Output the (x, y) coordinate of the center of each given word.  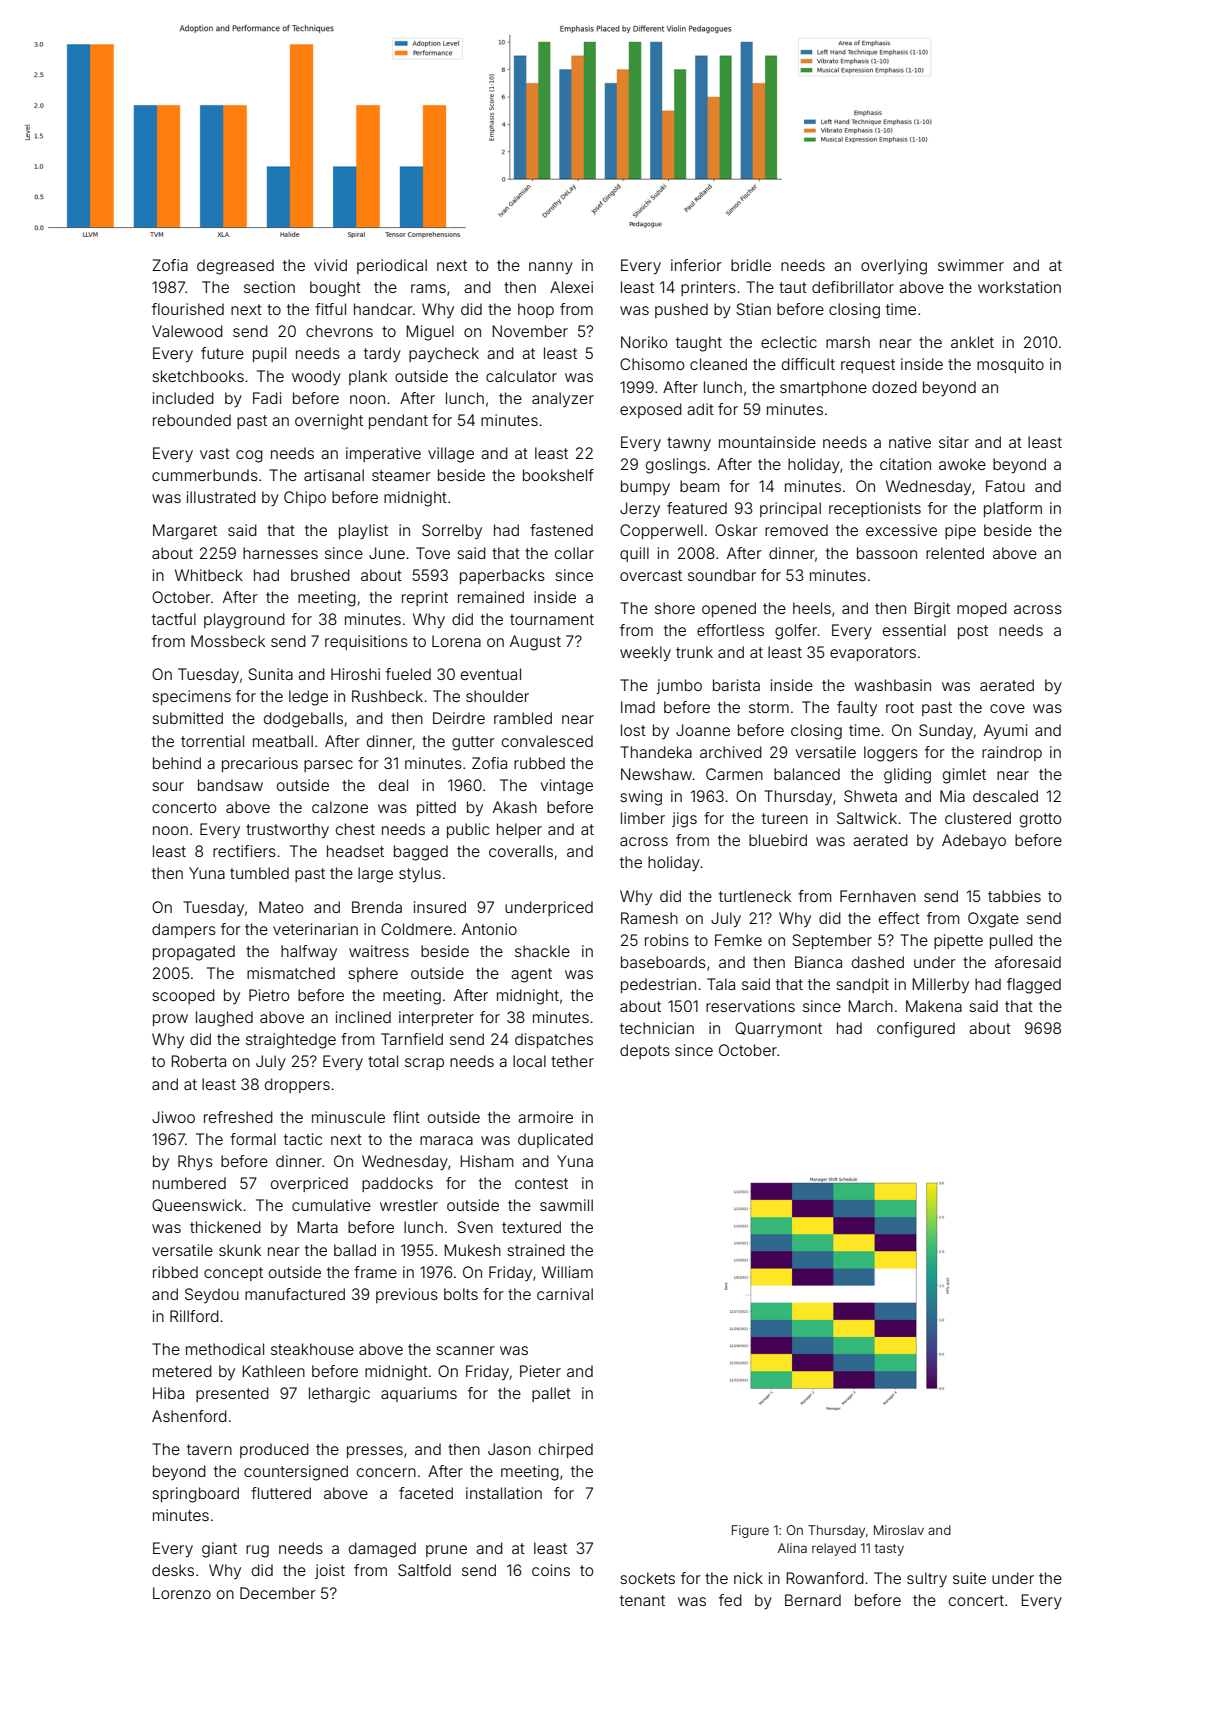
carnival (565, 1294)
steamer (401, 475)
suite (969, 1578)
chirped (566, 1450)
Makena (934, 1006)
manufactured (295, 1294)
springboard (195, 1495)
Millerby (940, 985)
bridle (751, 265)
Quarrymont (778, 1030)
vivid (330, 265)
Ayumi (1005, 731)
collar (574, 553)
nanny (551, 268)
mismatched (291, 973)
